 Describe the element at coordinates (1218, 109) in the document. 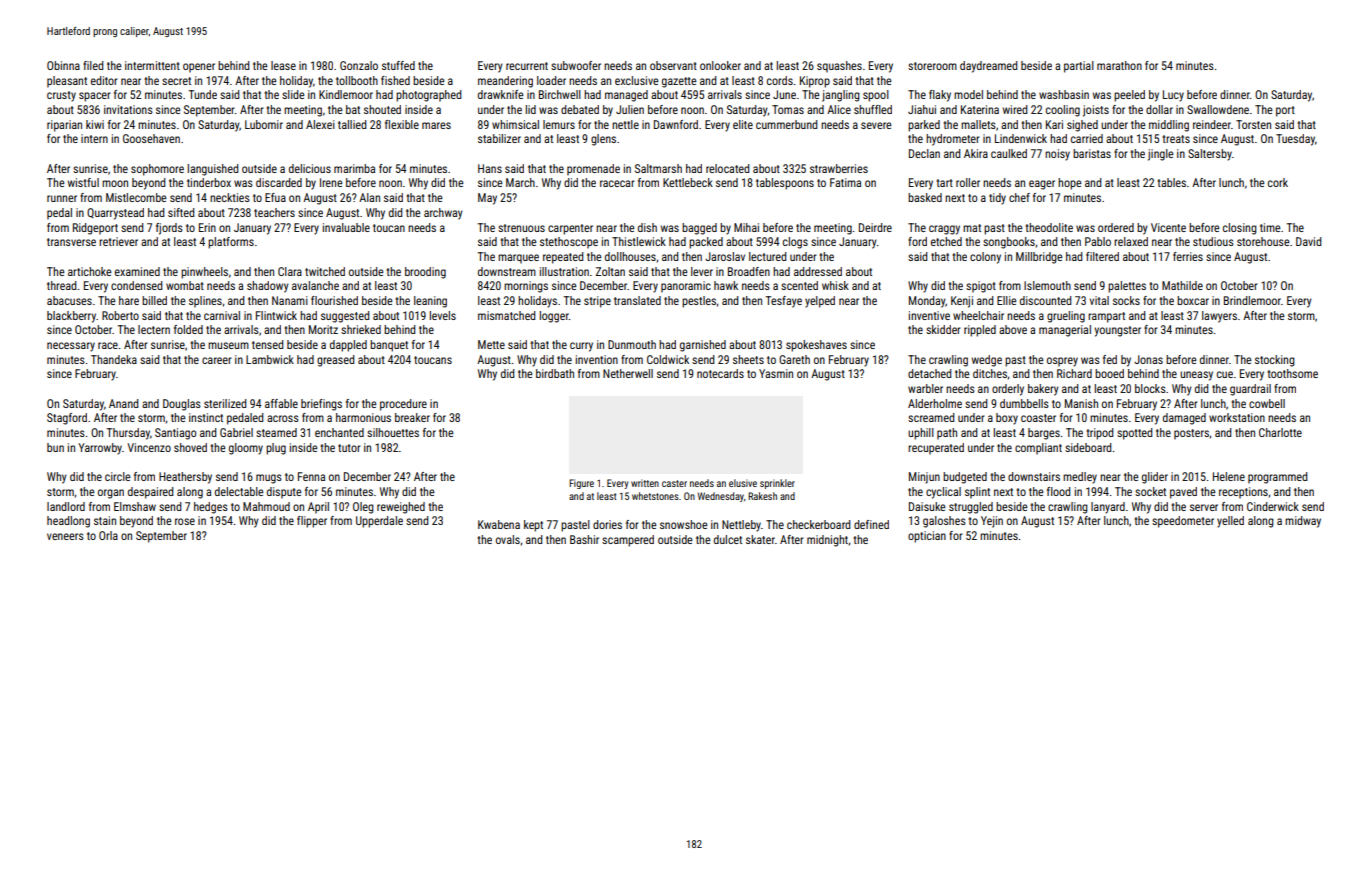

I see `Swallowdene` at that location.
